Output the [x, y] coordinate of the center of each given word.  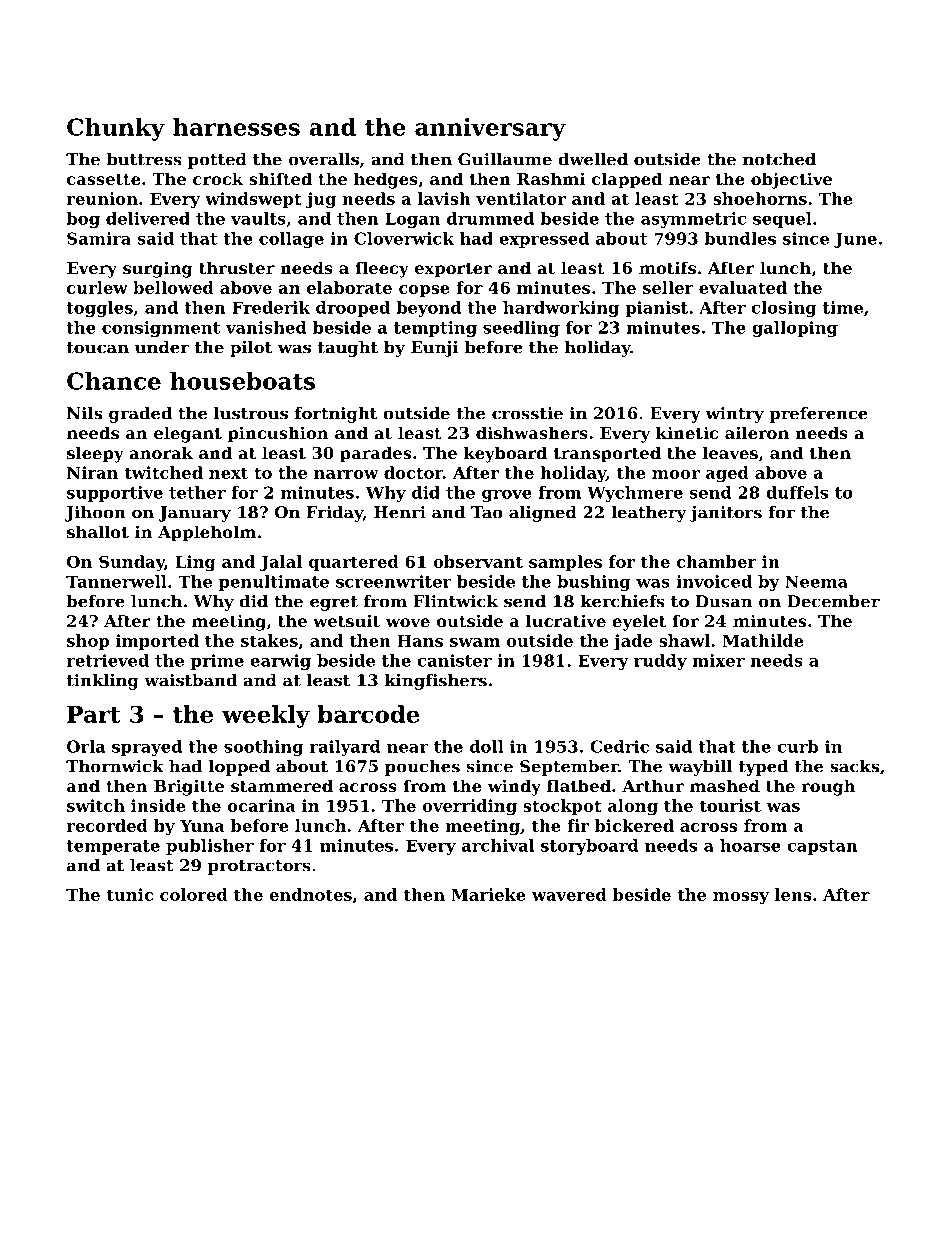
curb [797, 746]
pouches [422, 768]
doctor [413, 472]
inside [158, 805]
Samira [99, 238]
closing [784, 309]
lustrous [251, 413]
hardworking [561, 309]
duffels [797, 492]
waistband [190, 680]
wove [408, 622]
